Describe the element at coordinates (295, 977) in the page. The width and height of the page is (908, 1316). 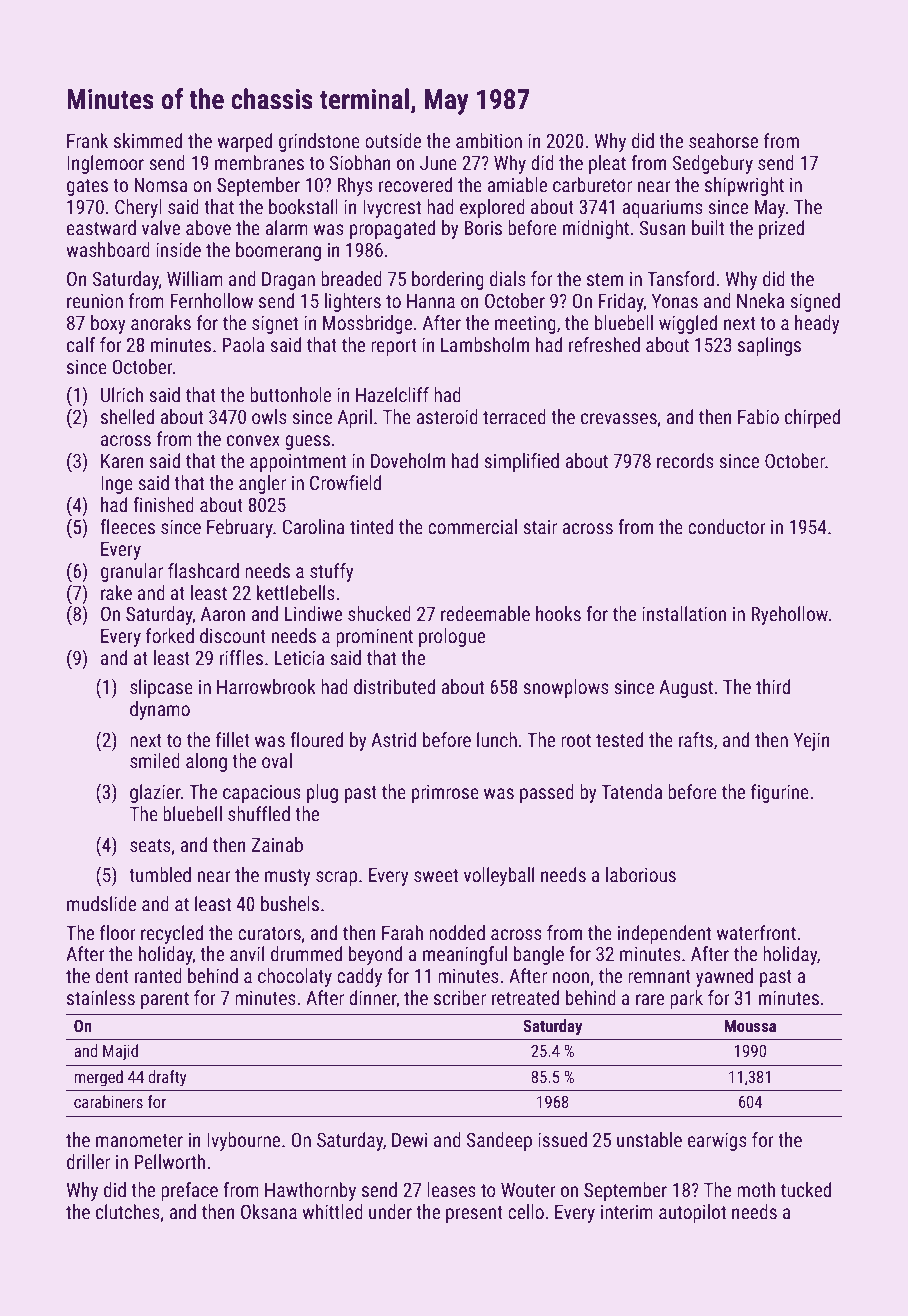
I see `chocolaty` at that location.
